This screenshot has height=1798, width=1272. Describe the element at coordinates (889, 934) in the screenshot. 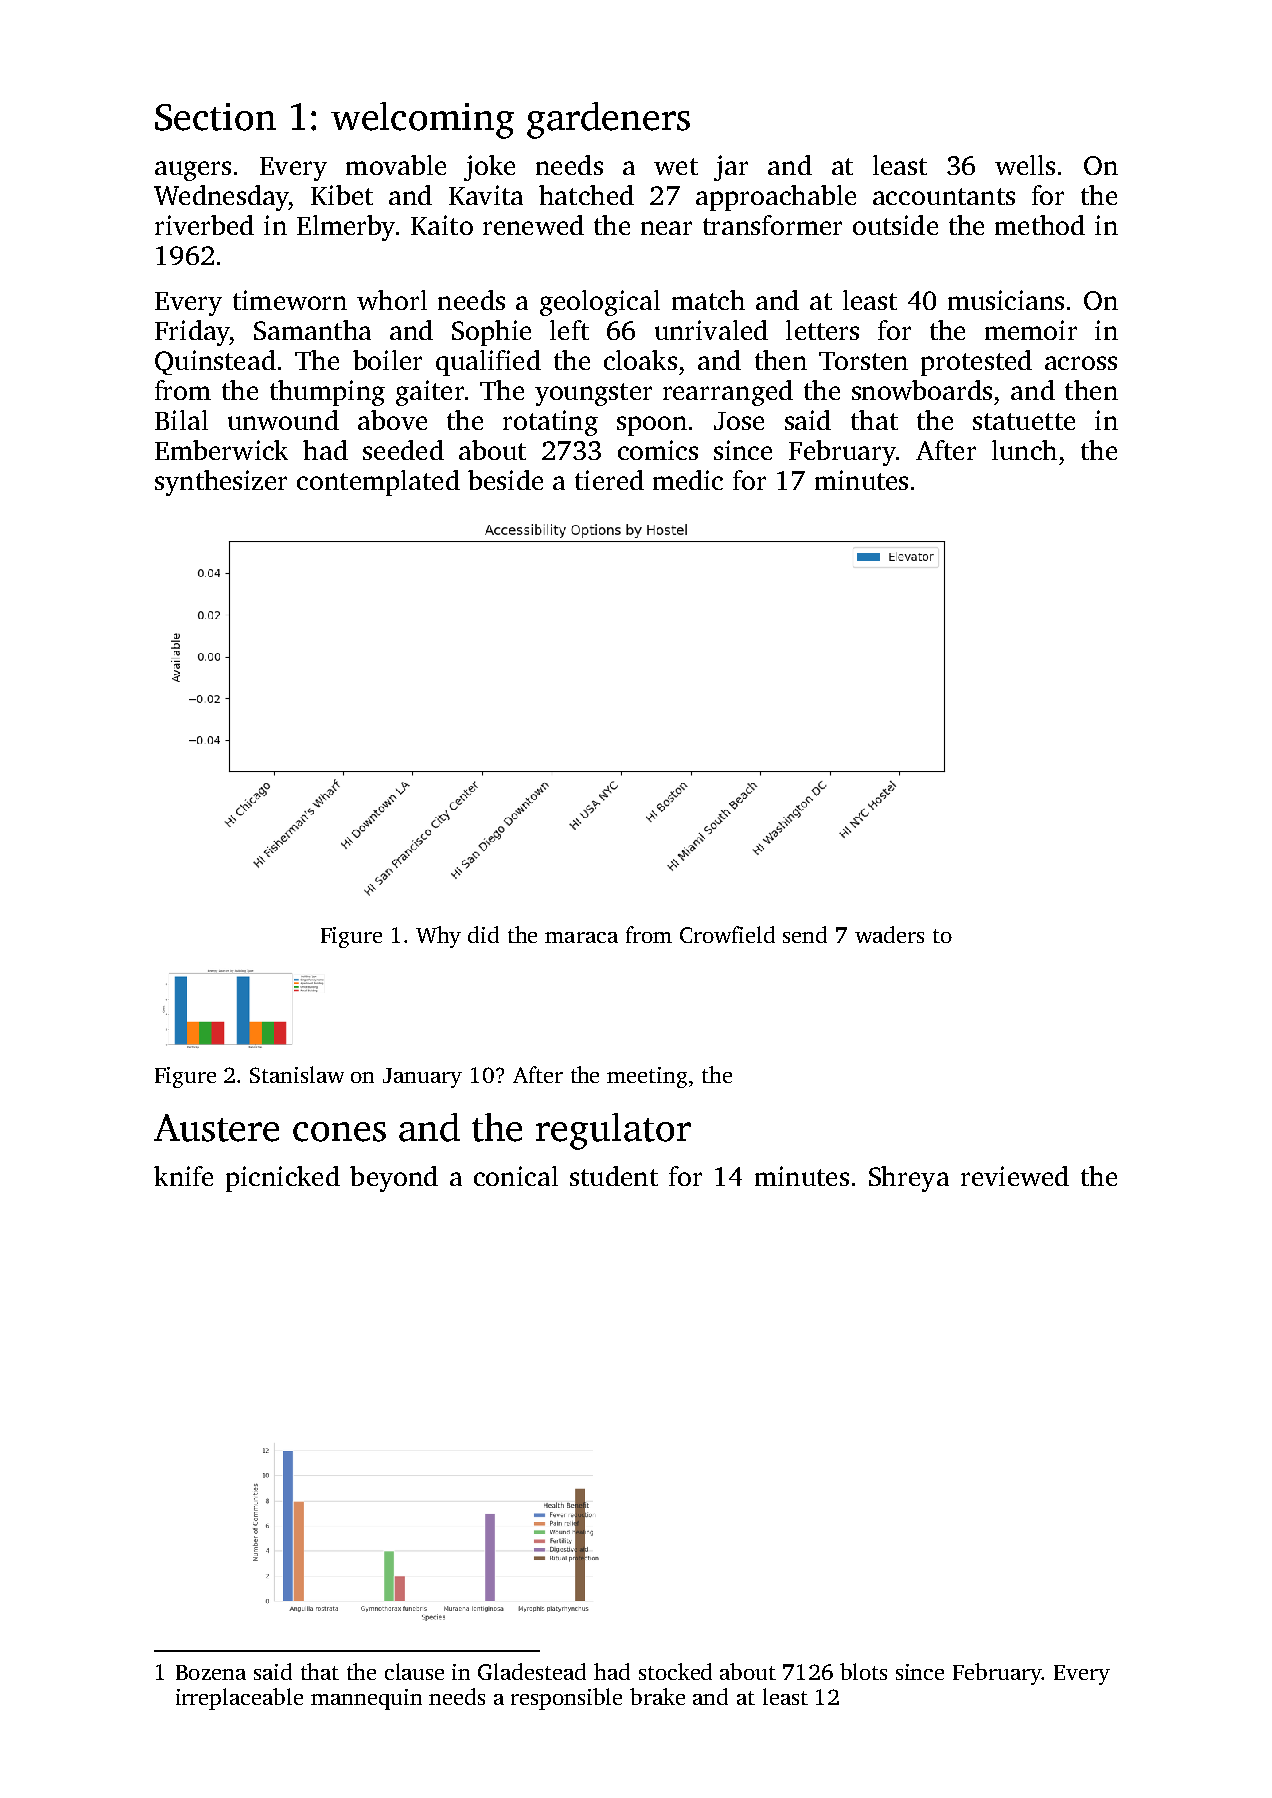

I see `waders` at that location.
